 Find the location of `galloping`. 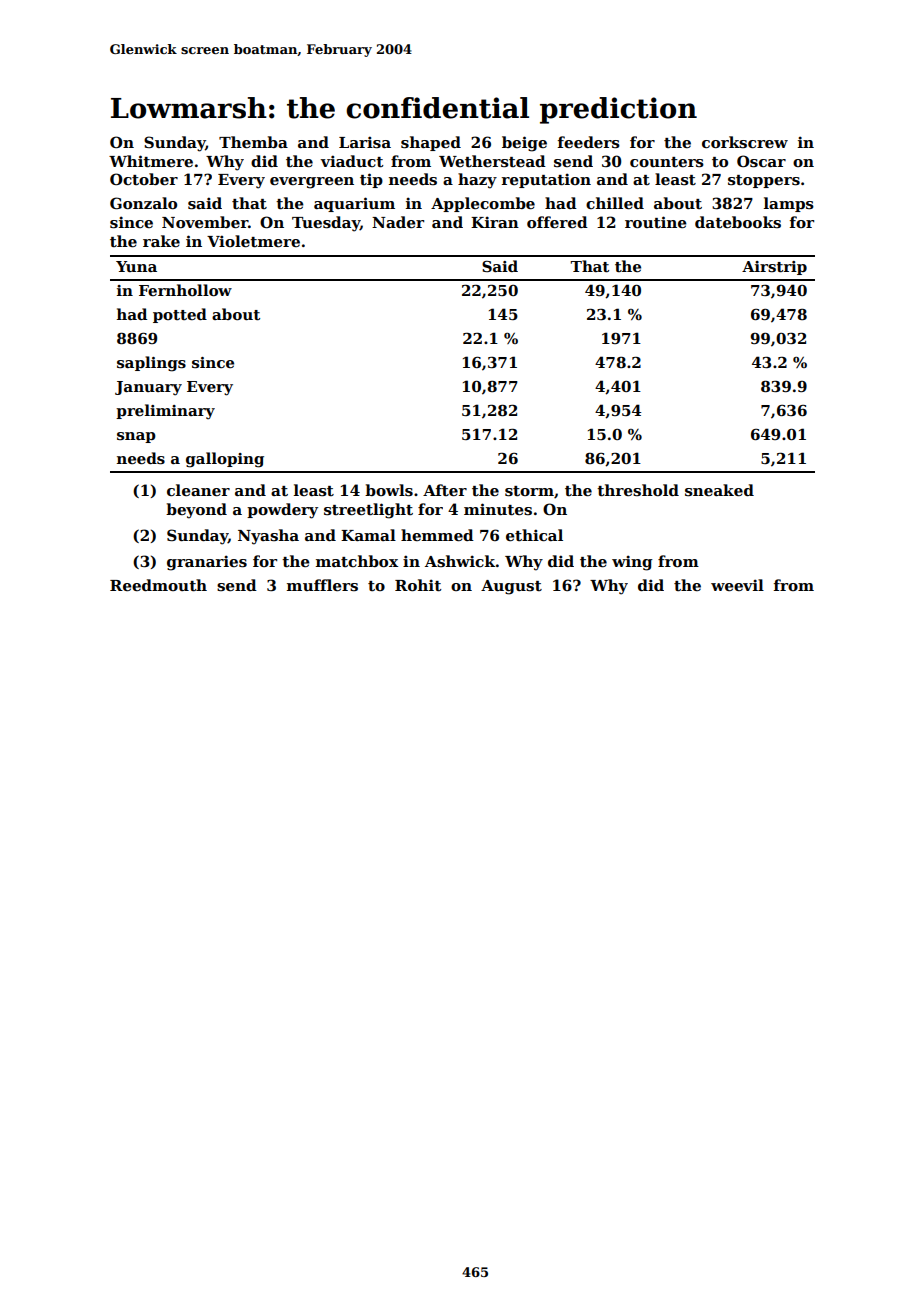

galloping is located at coordinates (225, 460).
